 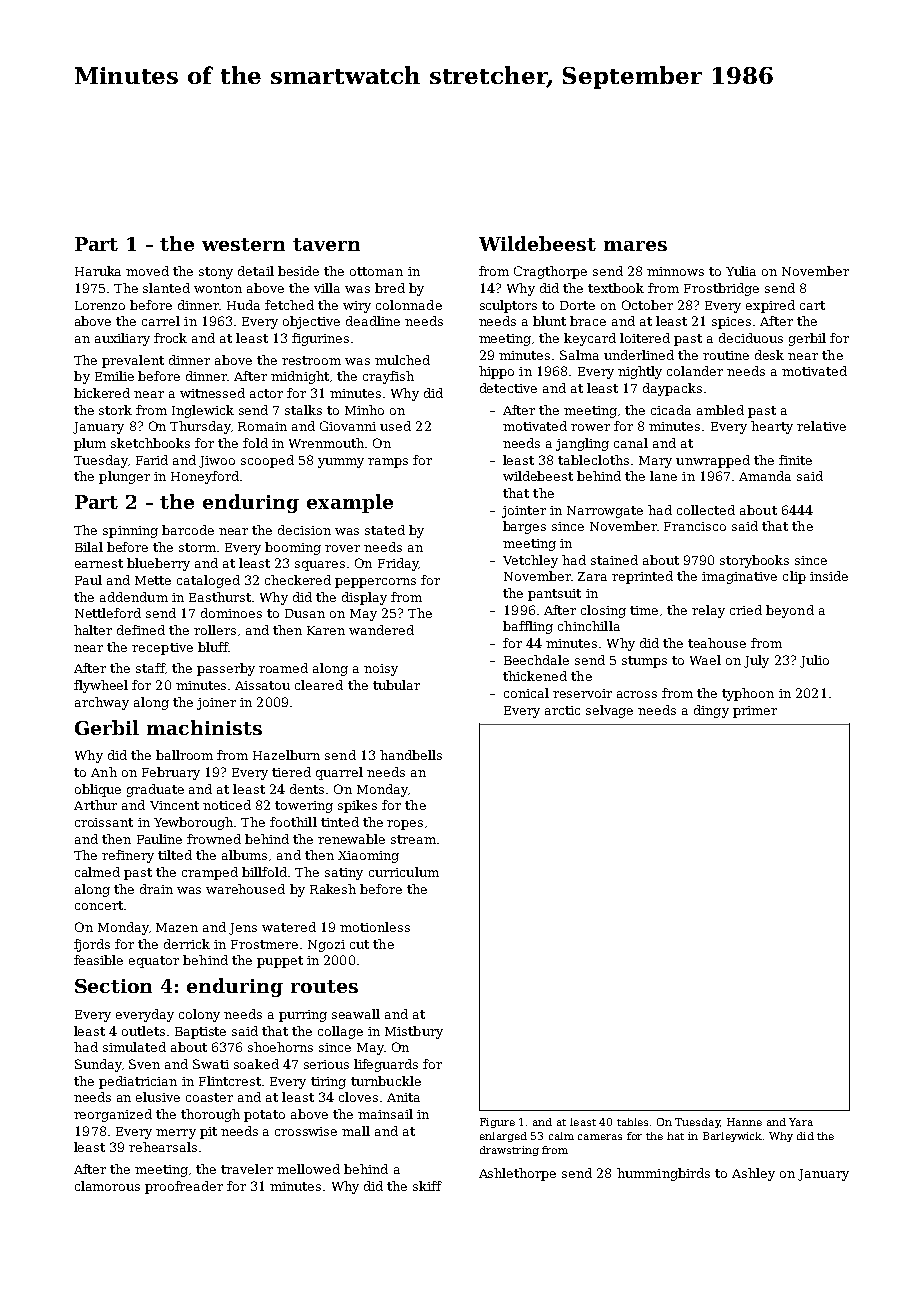 What do you see at coordinates (203, 411) in the screenshot?
I see `Inglewick` at bounding box center [203, 411].
